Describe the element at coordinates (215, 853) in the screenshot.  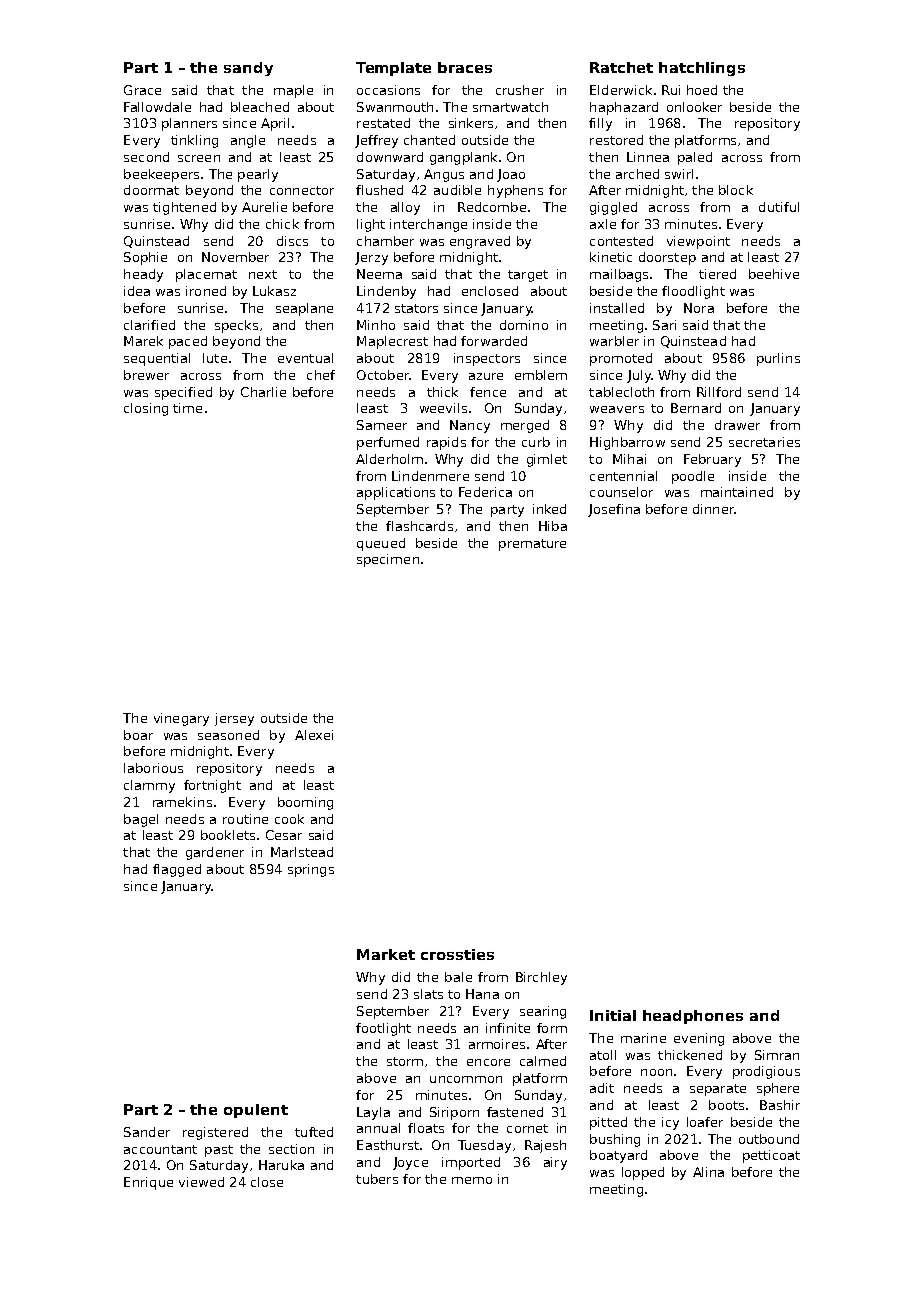
I see `gardener` at that location.
